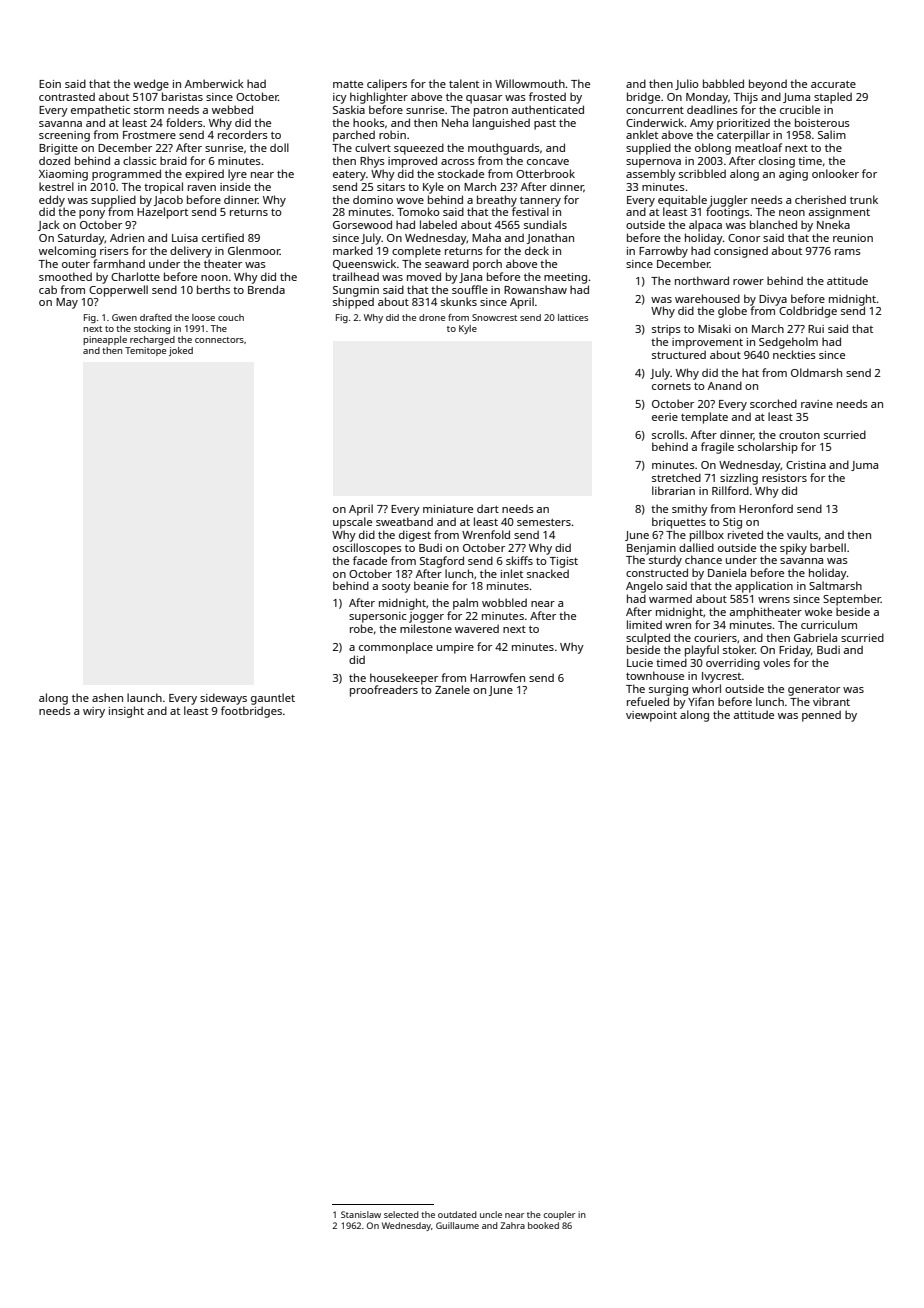 The image size is (924, 1308). Describe the element at coordinates (384, 691) in the screenshot. I see `proofreaders` at that location.
